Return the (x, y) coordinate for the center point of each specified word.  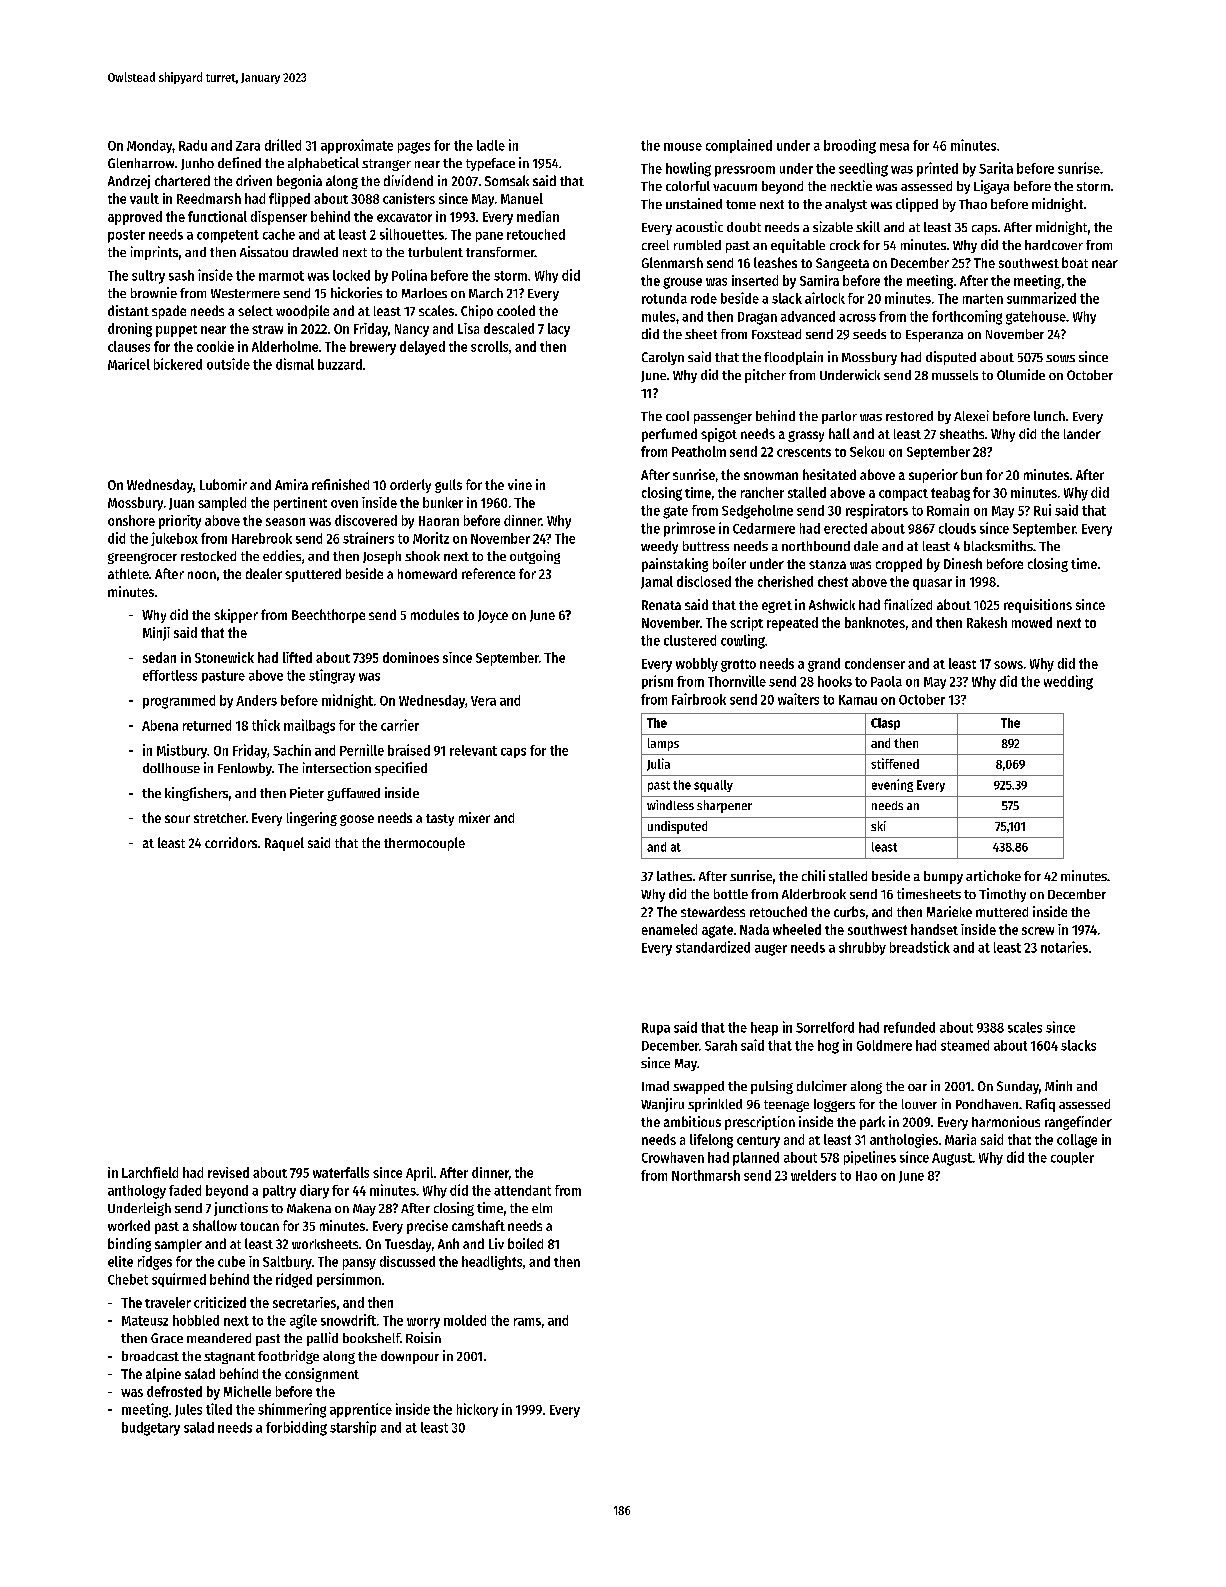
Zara (248, 146)
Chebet (128, 1279)
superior (933, 476)
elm (542, 1208)
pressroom (745, 171)
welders (813, 1175)
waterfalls (341, 1172)
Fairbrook (699, 699)
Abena (160, 725)
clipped (917, 205)
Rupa (656, 1029)
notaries (1064, 947)
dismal (295, 364)
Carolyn (663, 358)
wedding (1068, 682)
